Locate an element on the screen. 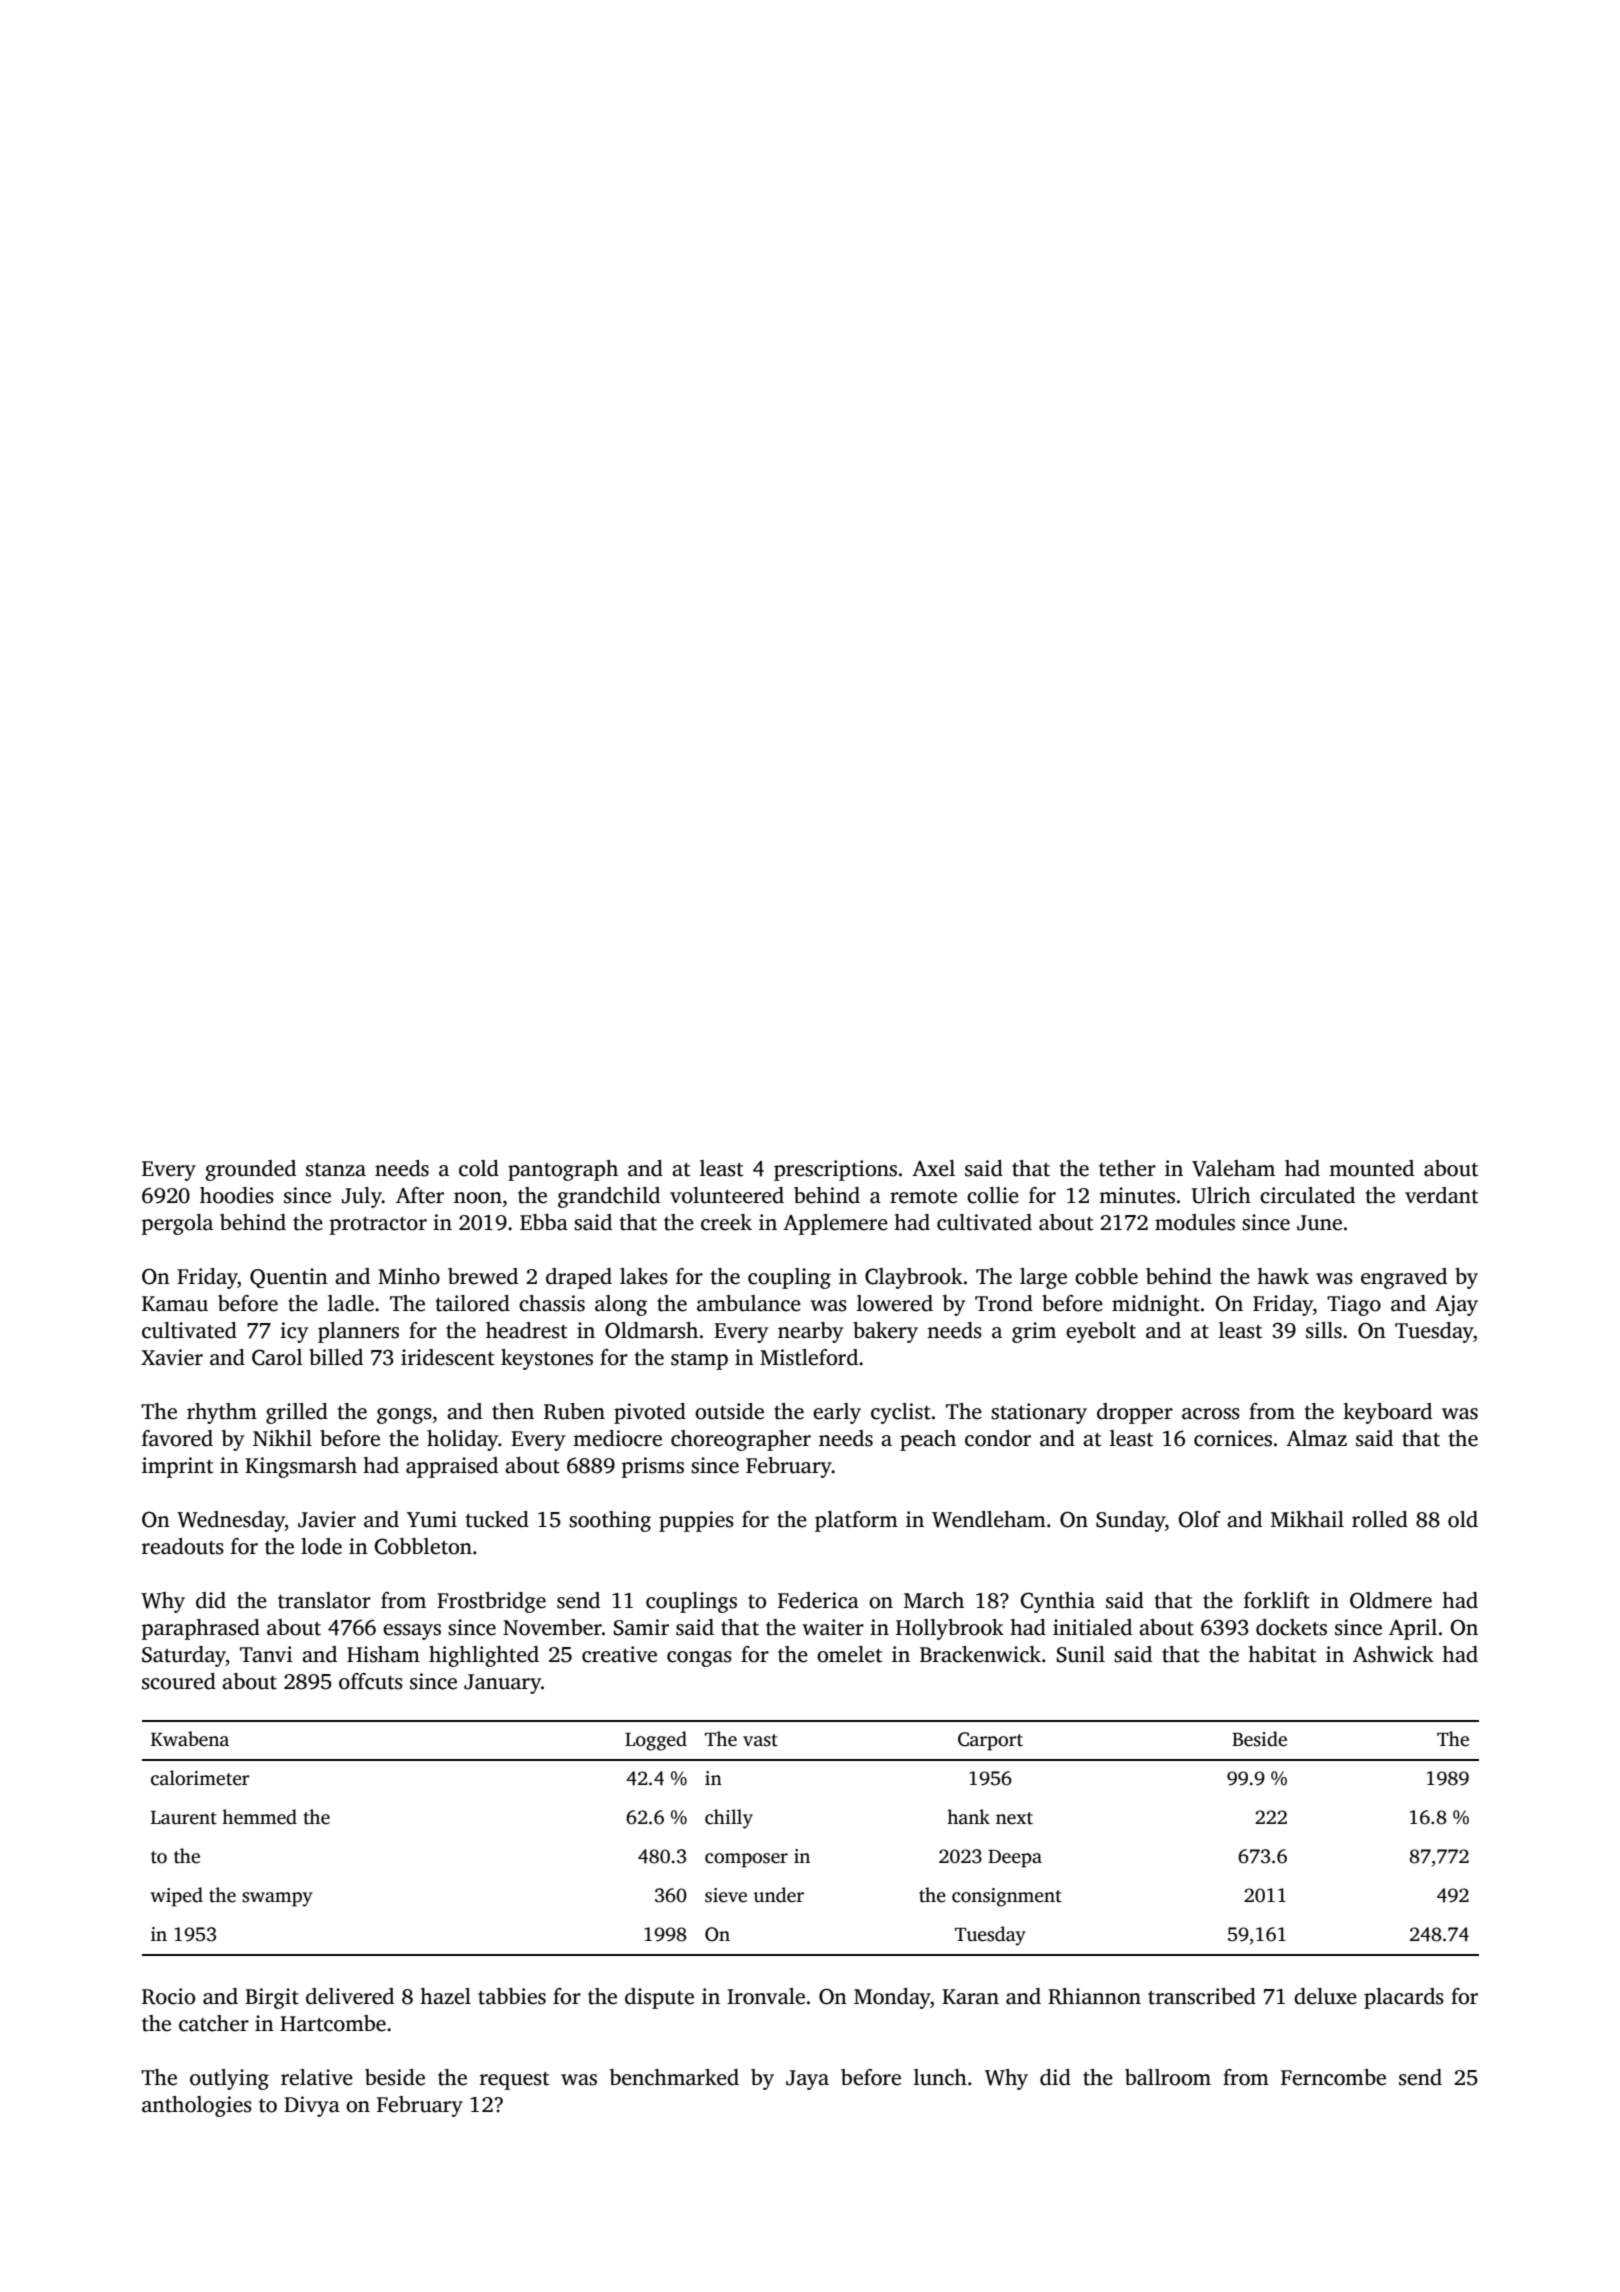 This screenshot has height=2292, width=1620. Frostbridge is located at coordinates (491, 1602).
